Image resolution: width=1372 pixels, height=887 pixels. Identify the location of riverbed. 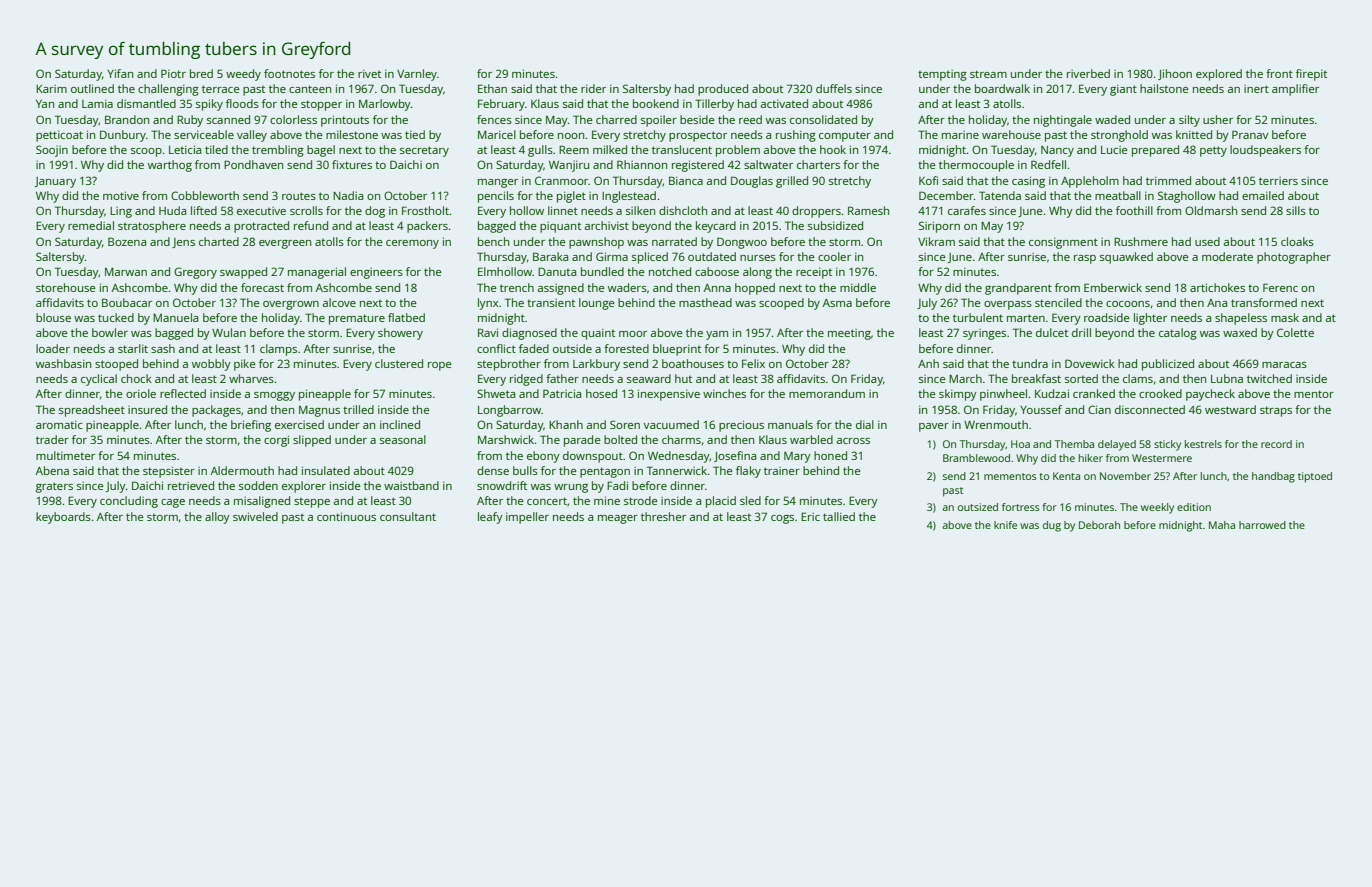
(1088, 73).
